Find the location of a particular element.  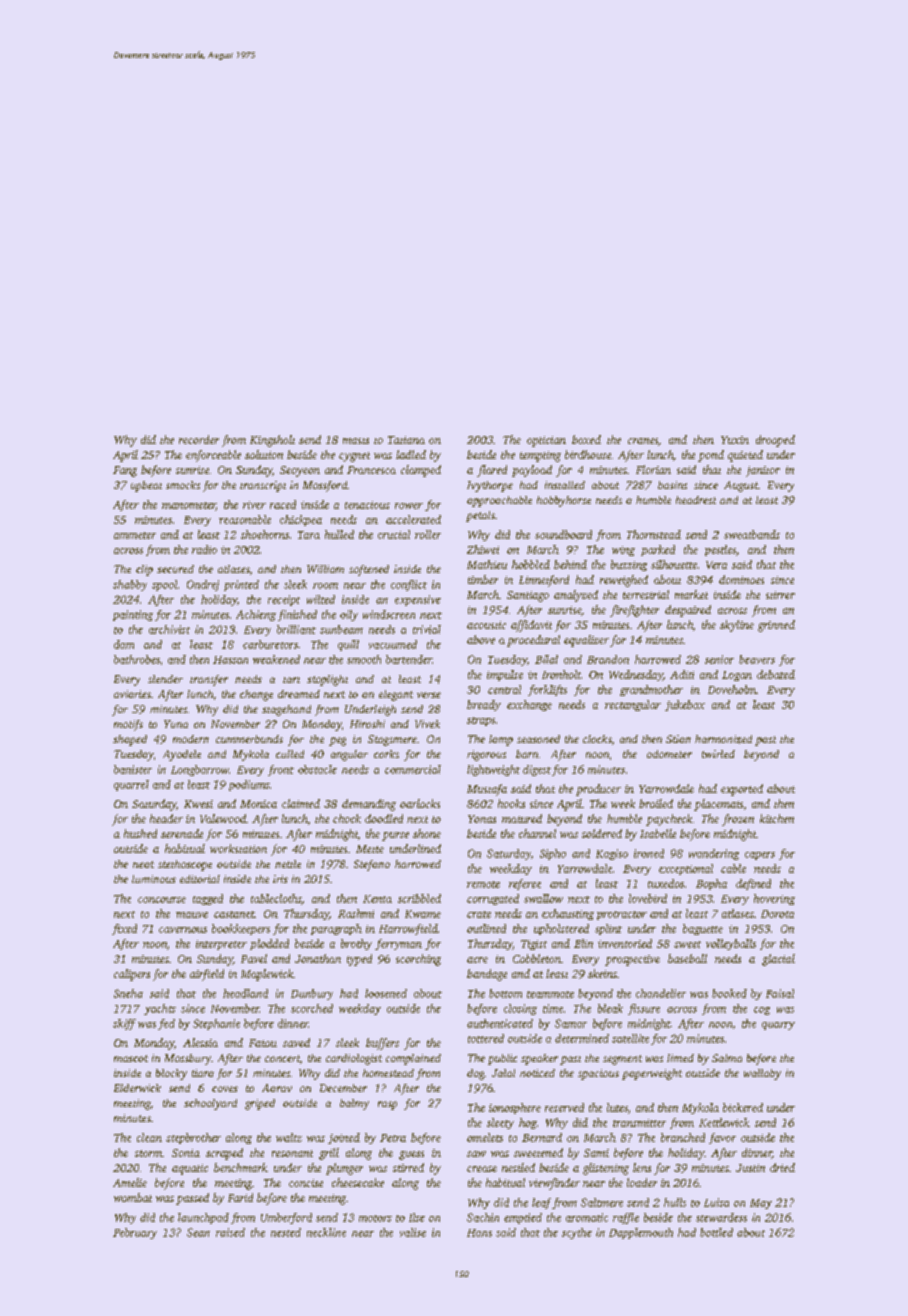

Doveholm is located at coordinates (732, 689).
